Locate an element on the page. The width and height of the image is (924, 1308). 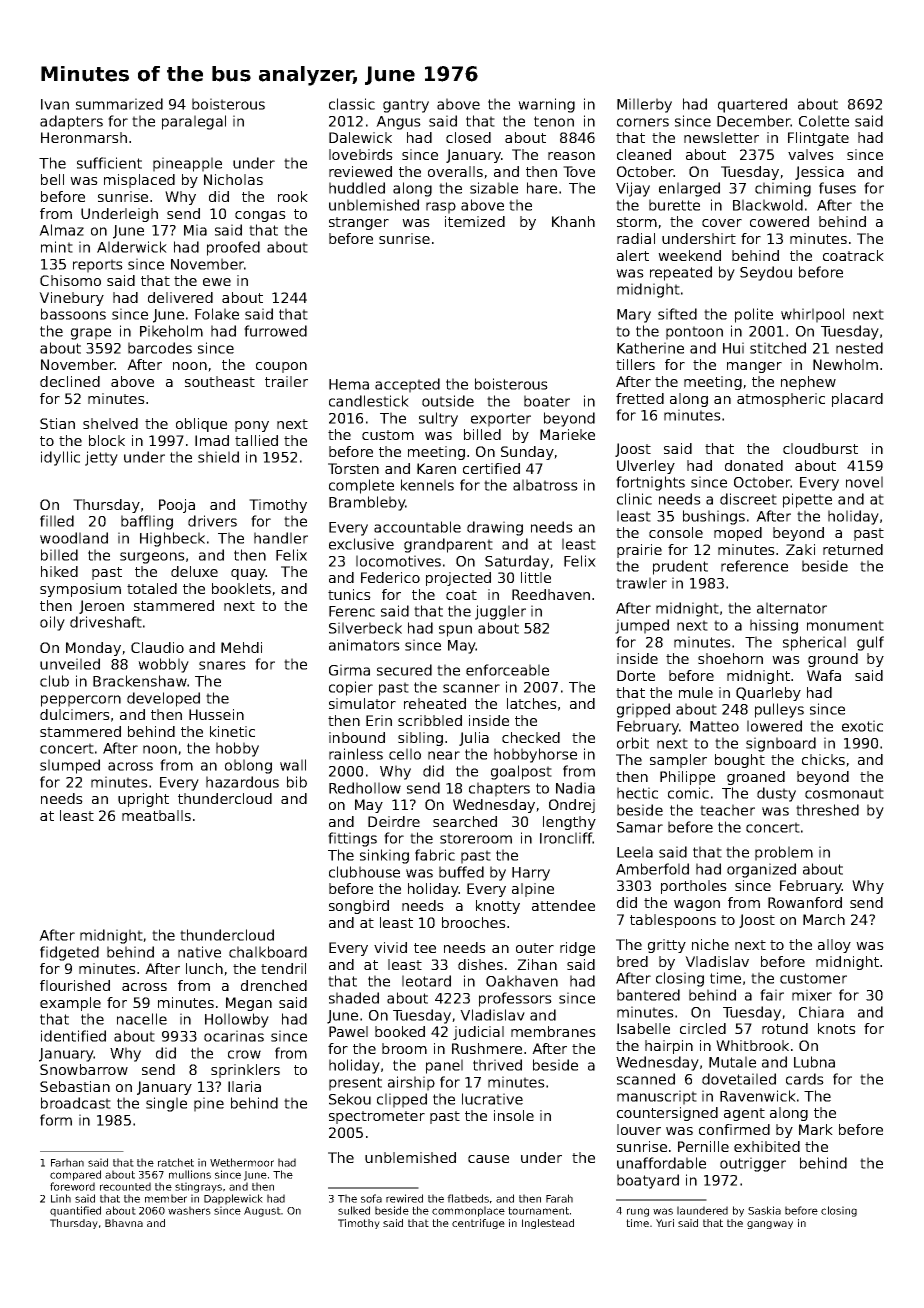
countersigned is located at coordinates (667, 1114).
